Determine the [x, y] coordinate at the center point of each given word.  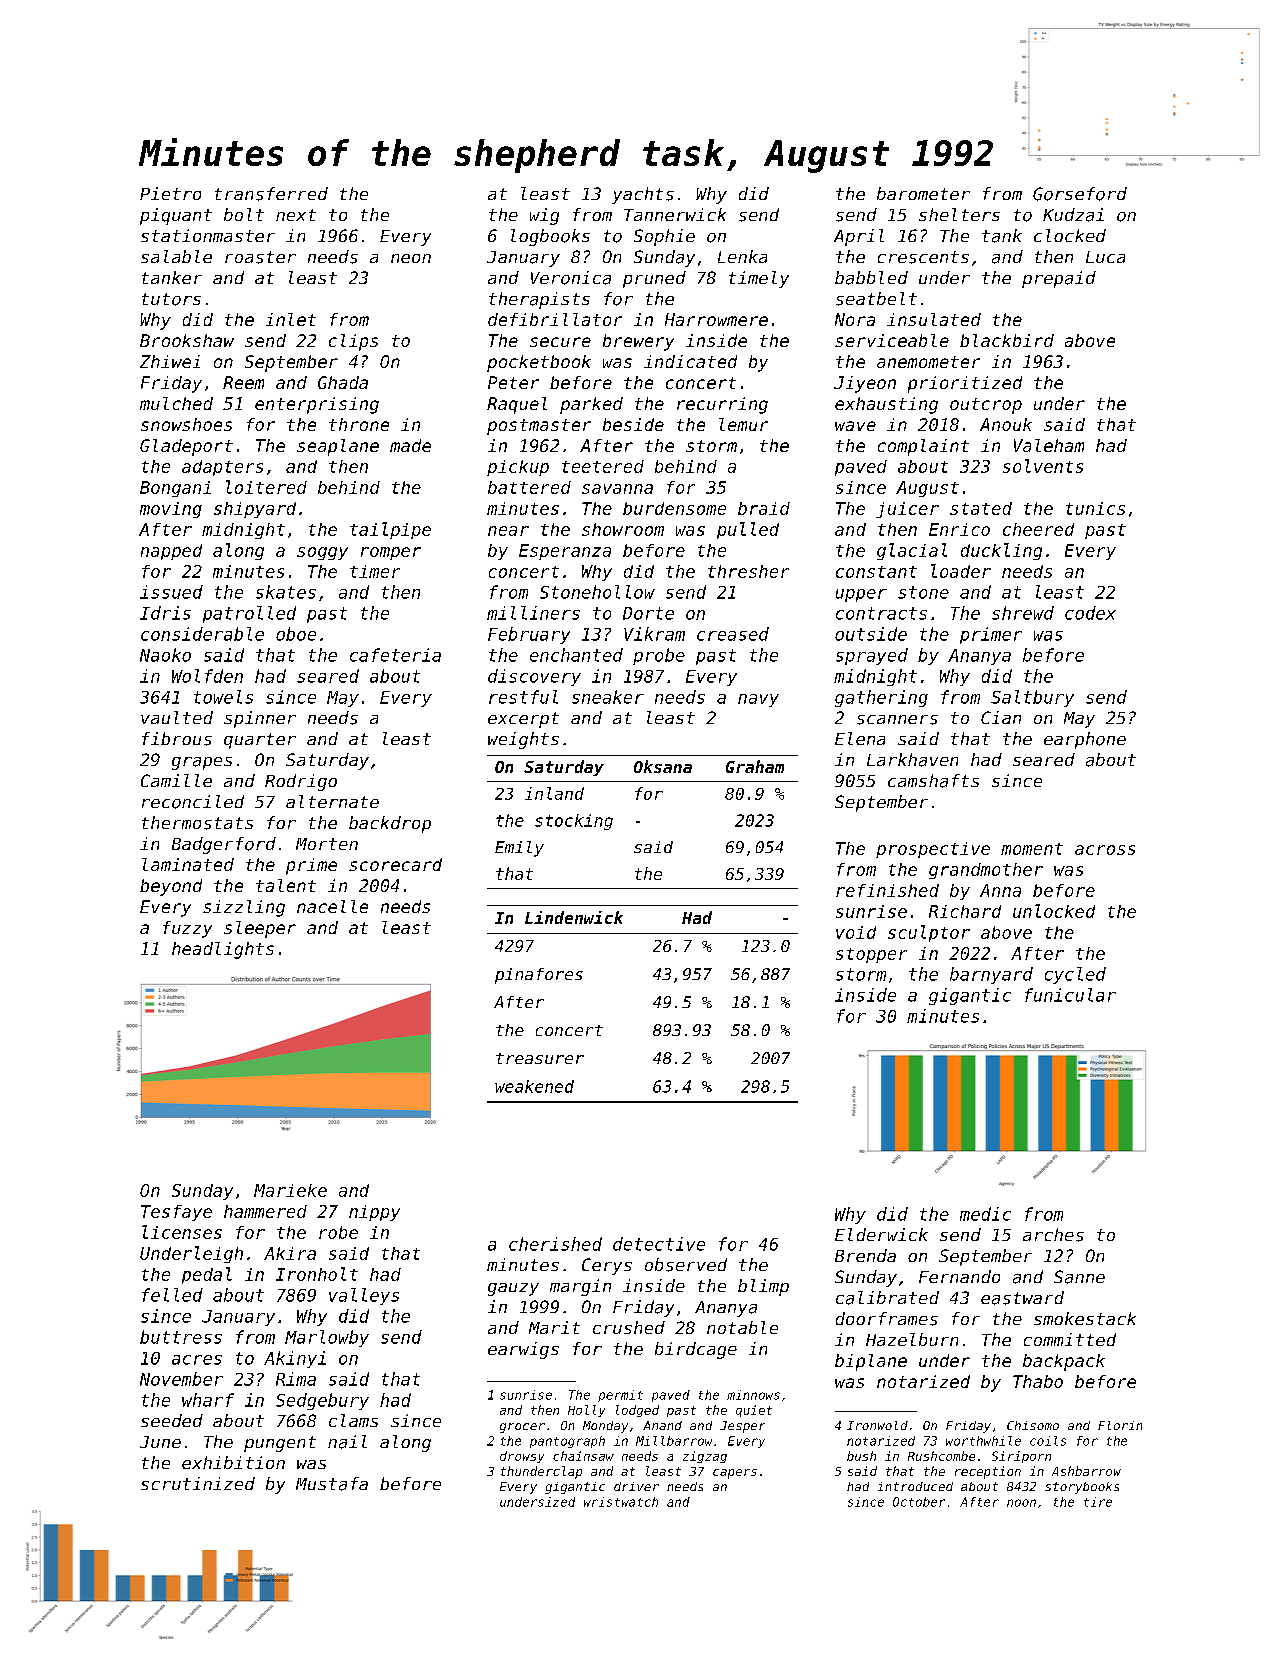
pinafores [539, 976]
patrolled [249, 614]
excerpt [523, 720]
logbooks [550, 237]
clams [353, 1420]
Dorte [648, 613]
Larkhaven [912, 760]
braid [764, 508]
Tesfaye [176, 1213]
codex [1090, 613]
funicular [1070, 995]
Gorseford [1080, 194]
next [296, 215]
